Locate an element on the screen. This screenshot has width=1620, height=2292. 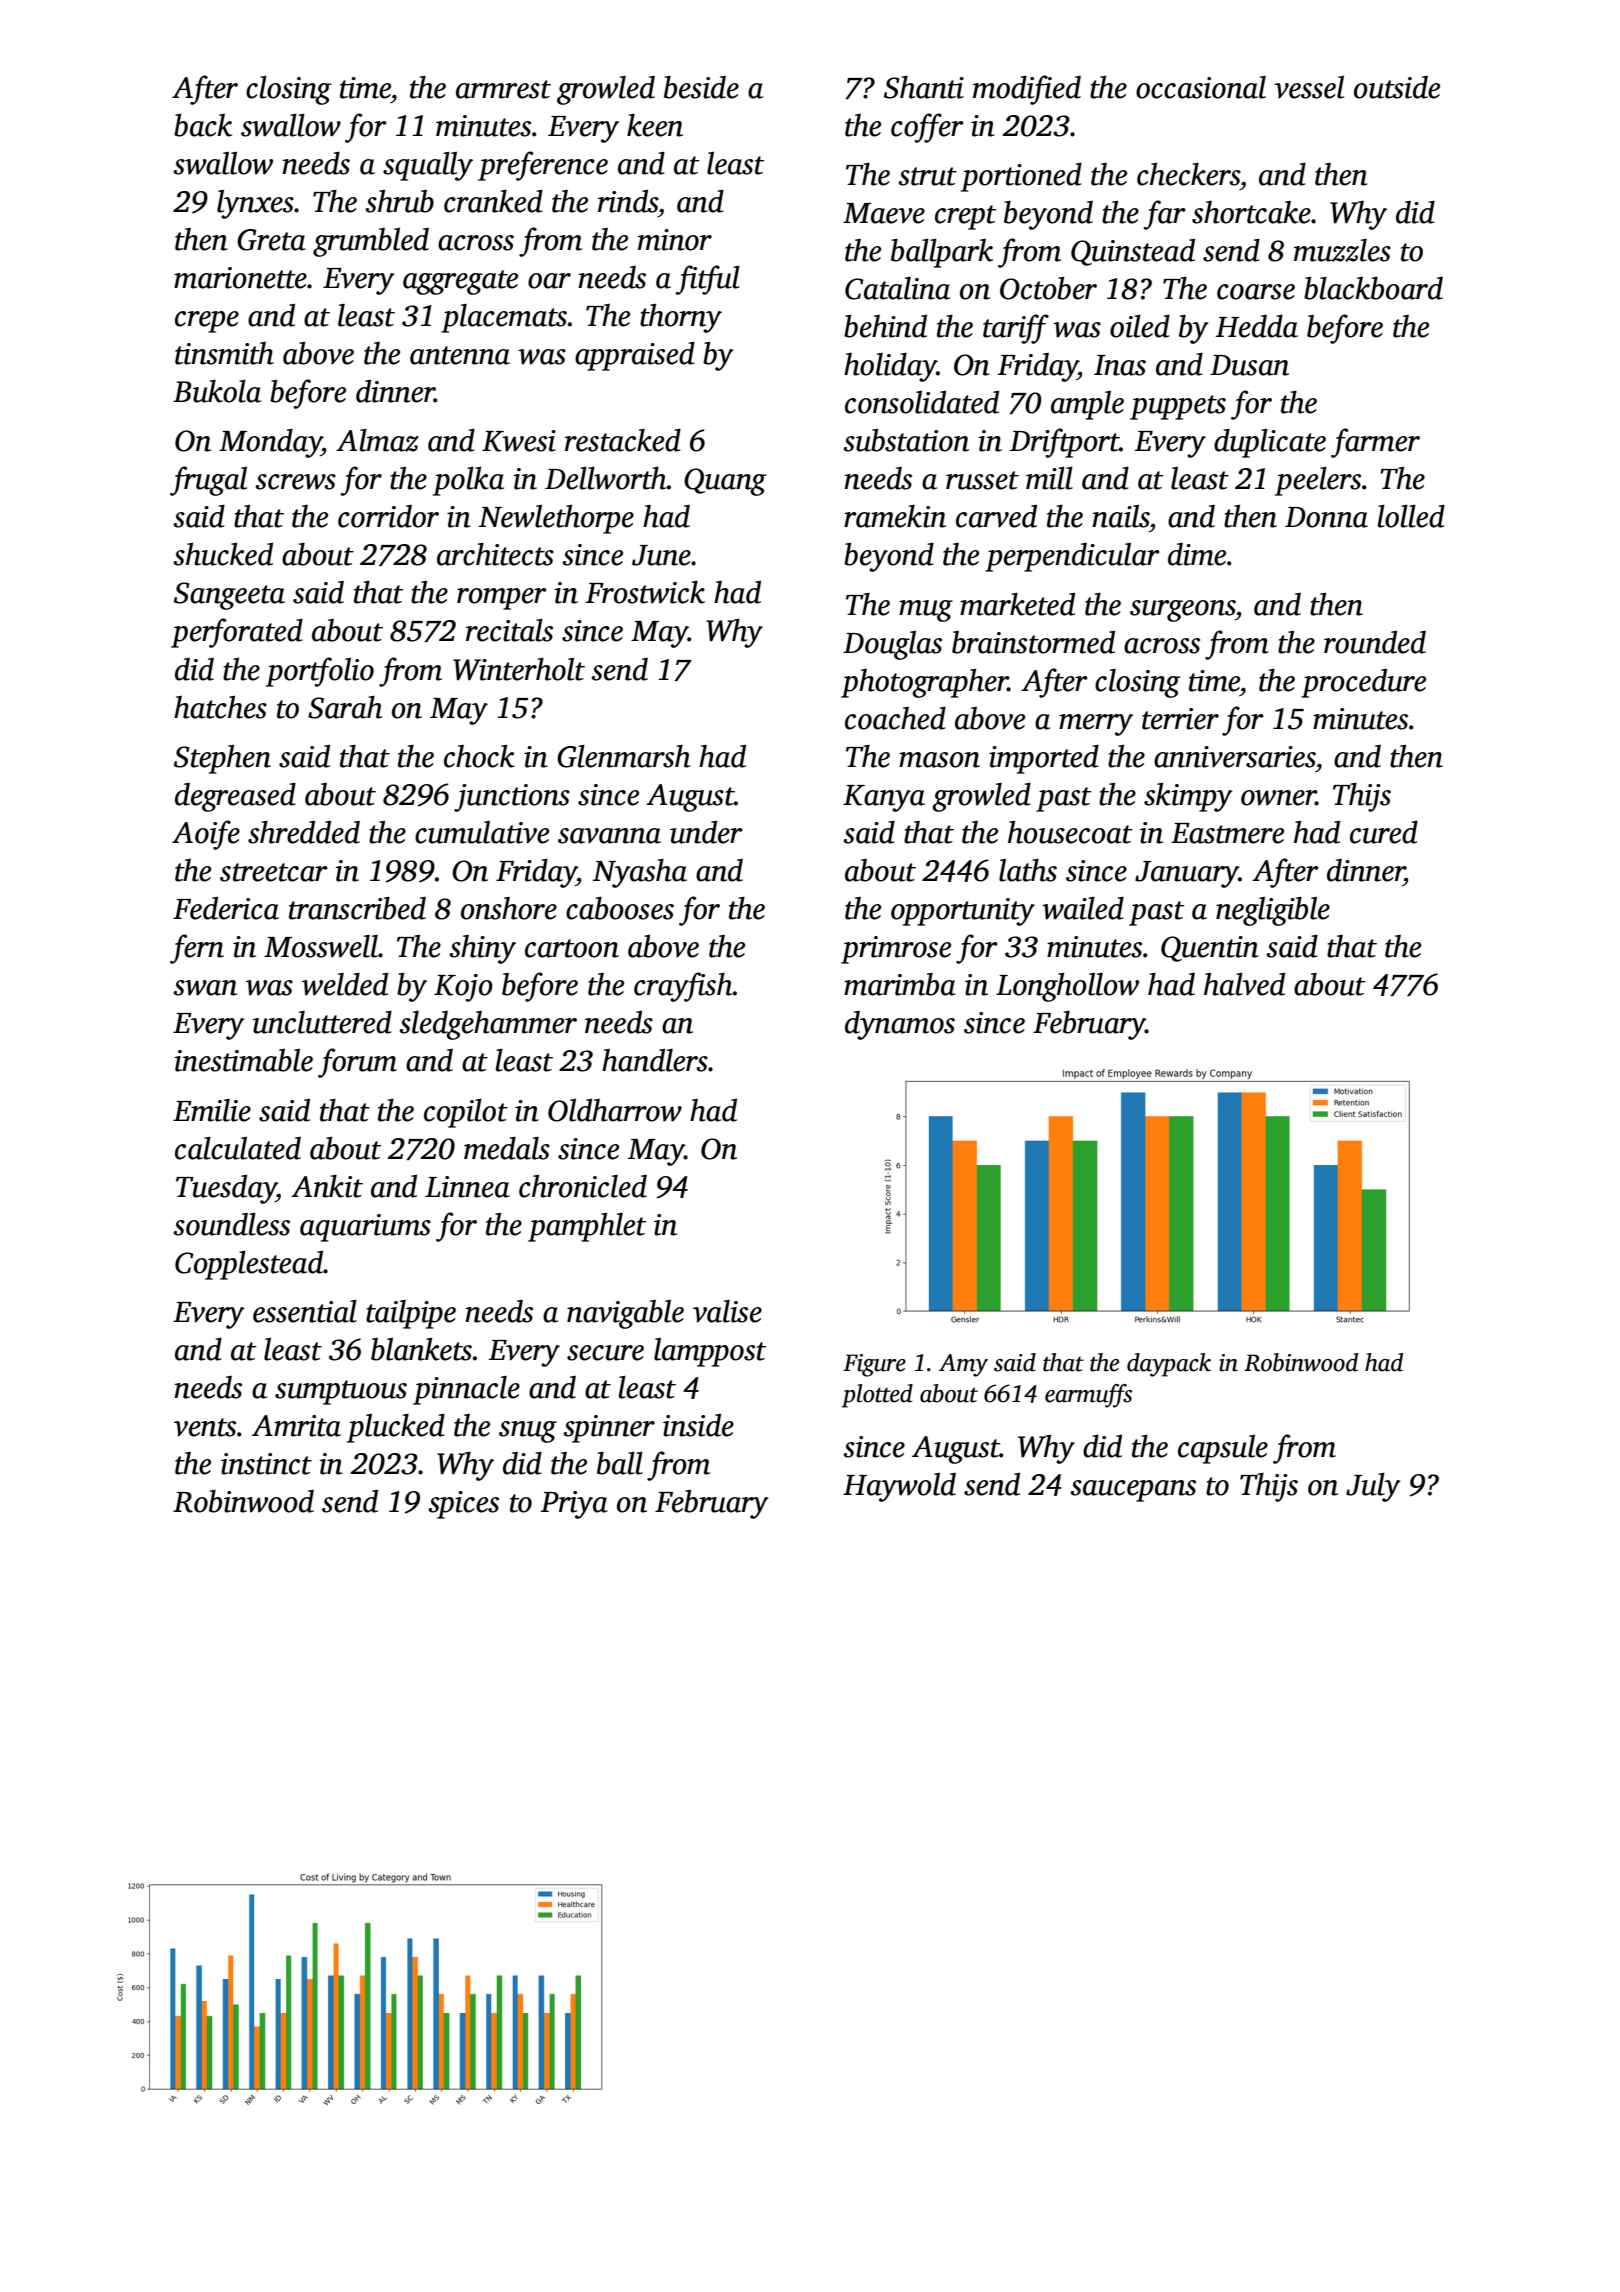
minor is located at coordinates (675, 240).
